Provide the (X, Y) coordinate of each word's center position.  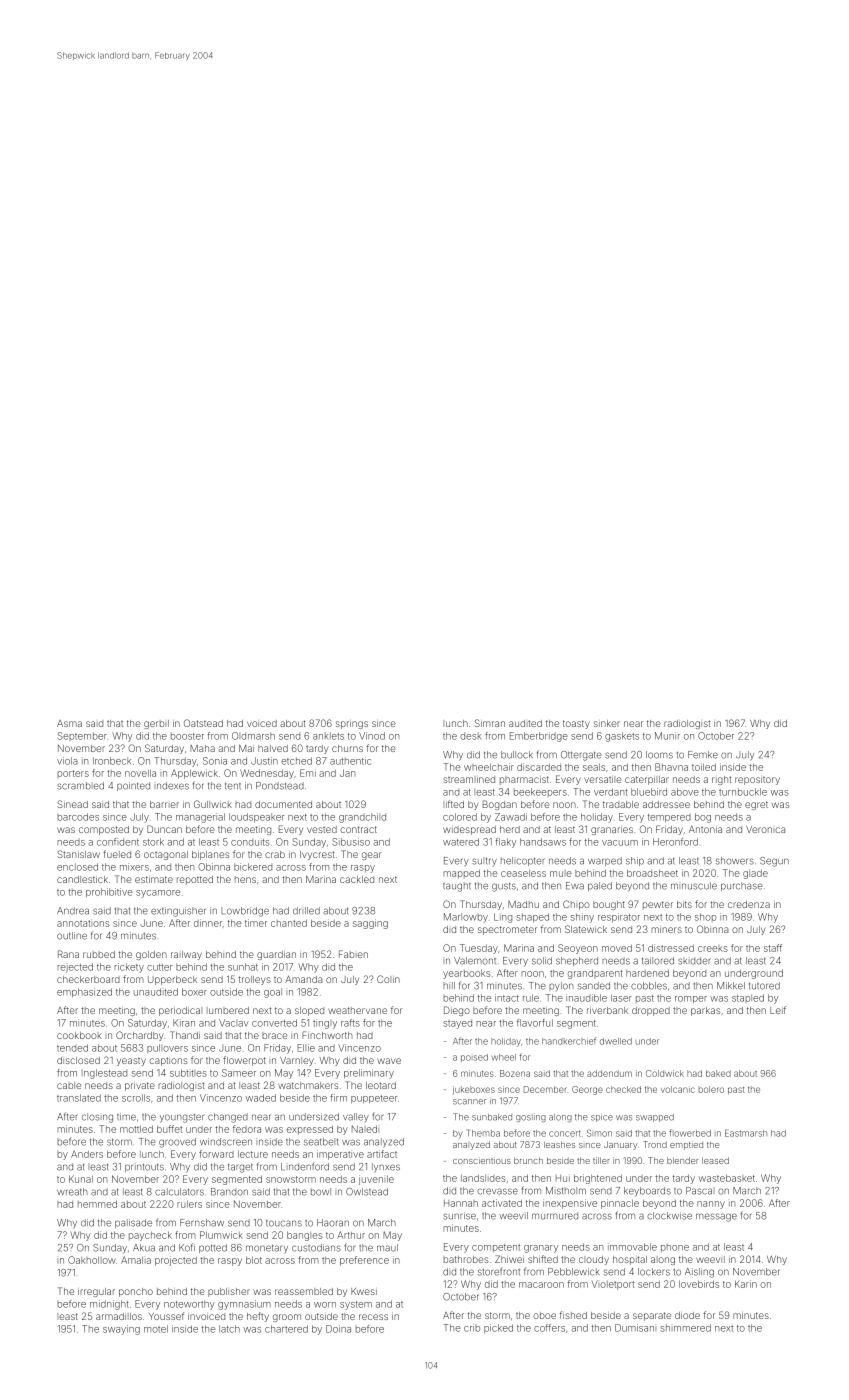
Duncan (164, 829)
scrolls (136, 1098)
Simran (490, 723)
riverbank (607, 1010)
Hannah (461, 1203)
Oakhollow (92, 1260)
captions (169, 1061)
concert (565, 1133)
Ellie (306, 1048)
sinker (607, 723)
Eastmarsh (746, 1133)
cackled (357, 879)
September (82, 736)
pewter (658, 905)
